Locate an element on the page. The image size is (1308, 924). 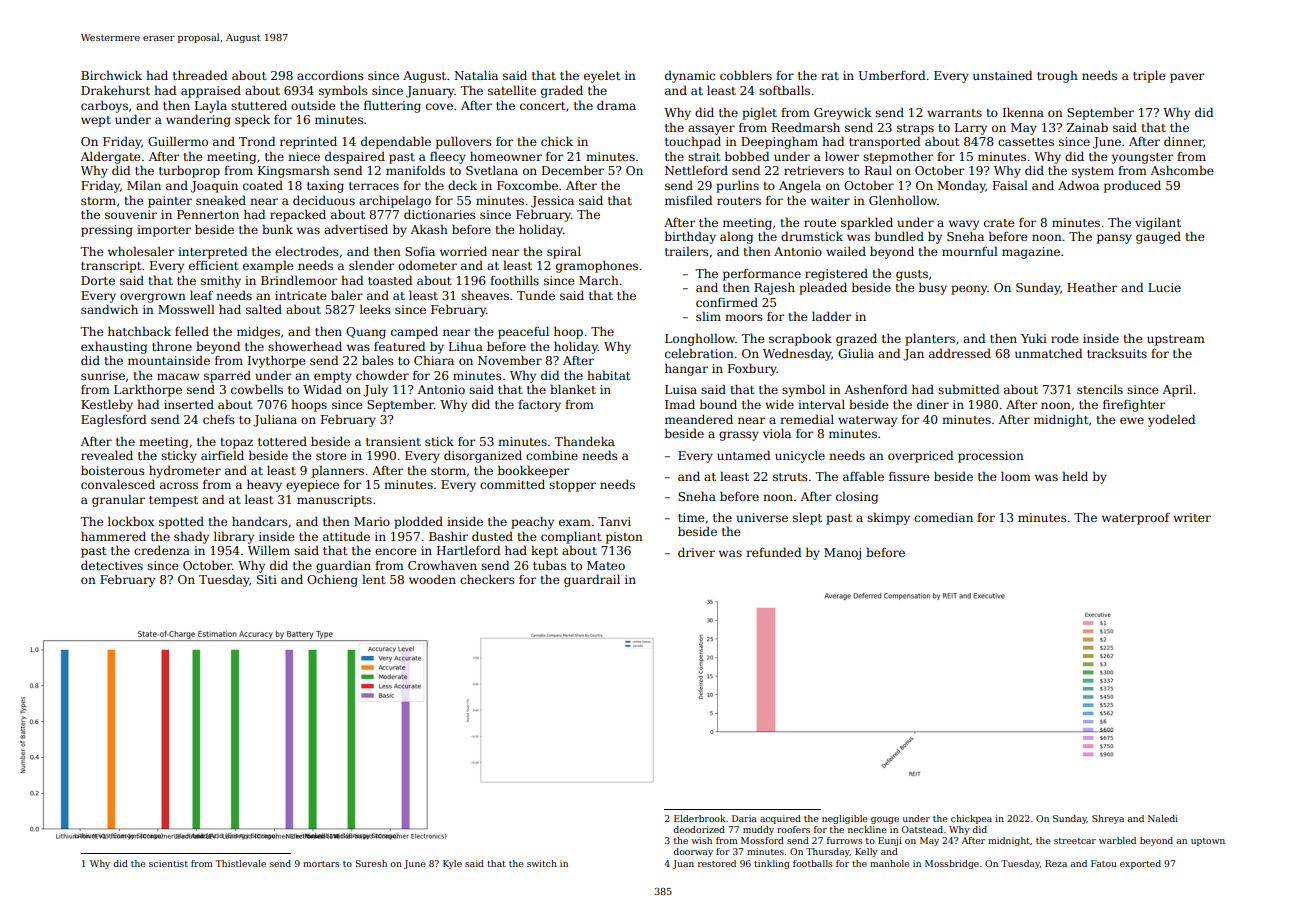
Mossbridge is located at coordinates (952, 864).
